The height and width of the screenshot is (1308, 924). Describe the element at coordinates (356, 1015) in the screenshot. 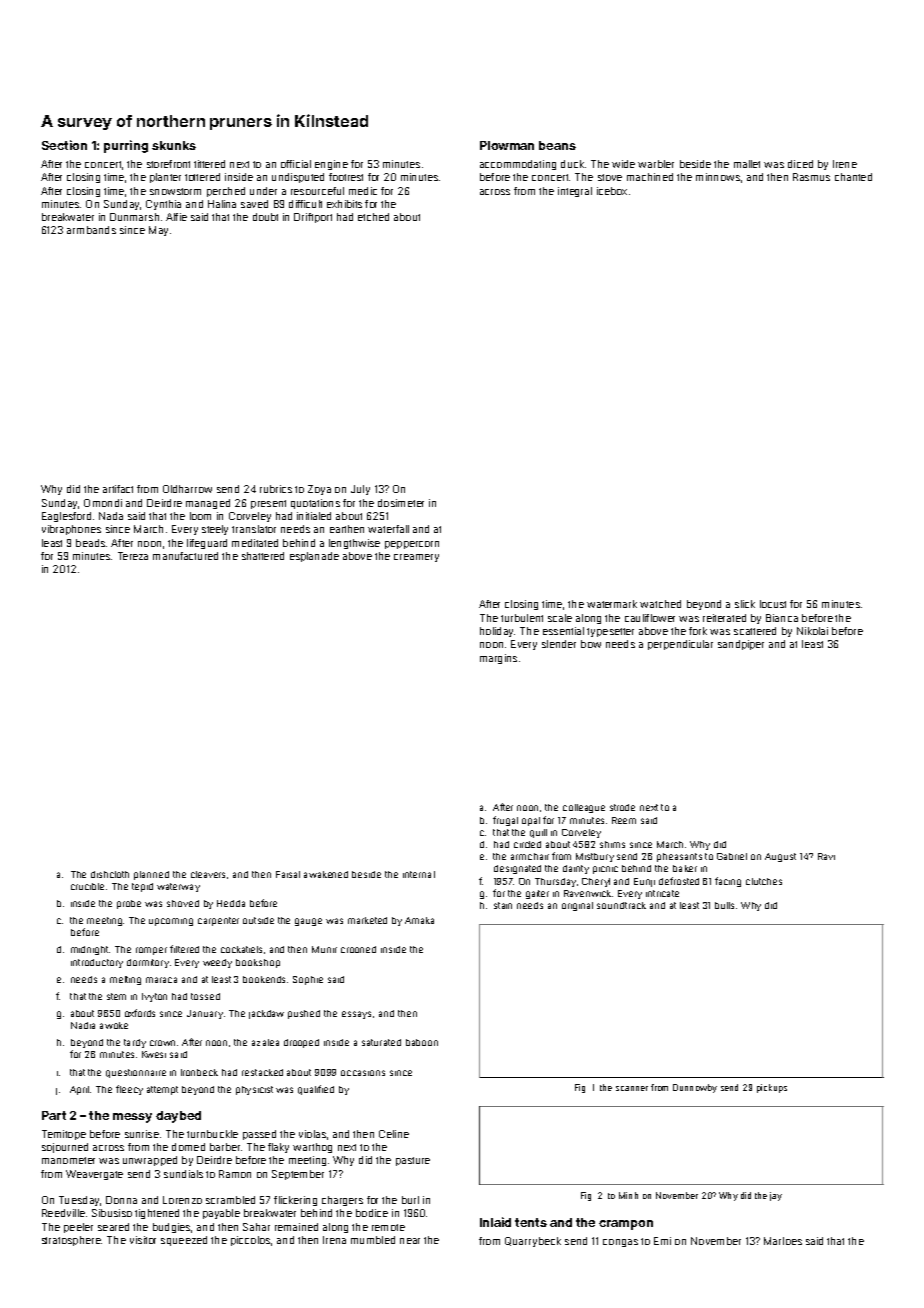

I see `essays` at that location.
